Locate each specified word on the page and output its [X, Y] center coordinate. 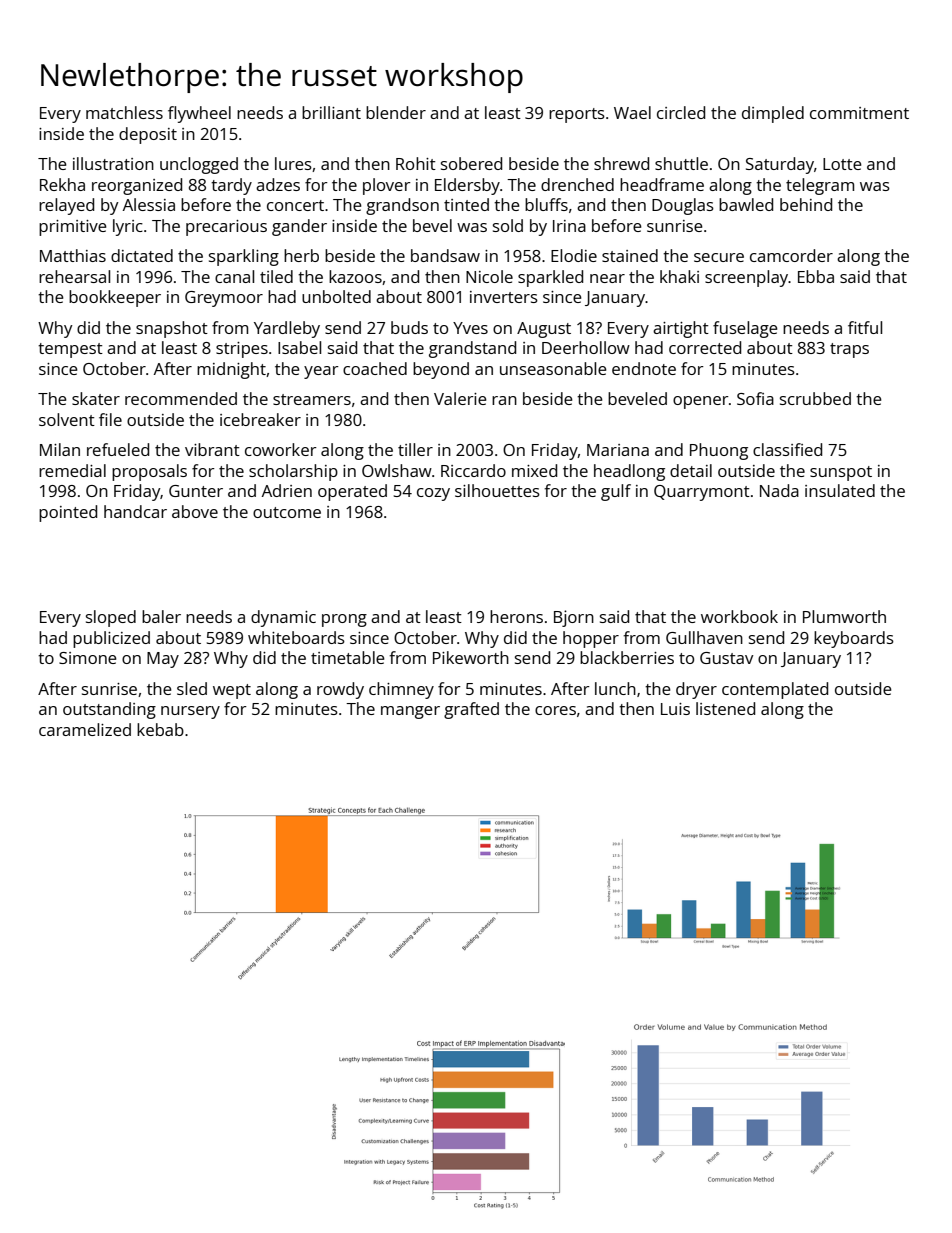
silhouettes [497, 490]
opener [701, 402]
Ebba [816, 276]
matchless [124, 112]
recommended [181, 398]
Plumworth [844, 616]
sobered [471, 163]
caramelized [85, 729]
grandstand [472, 349]
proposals [149, 472]
